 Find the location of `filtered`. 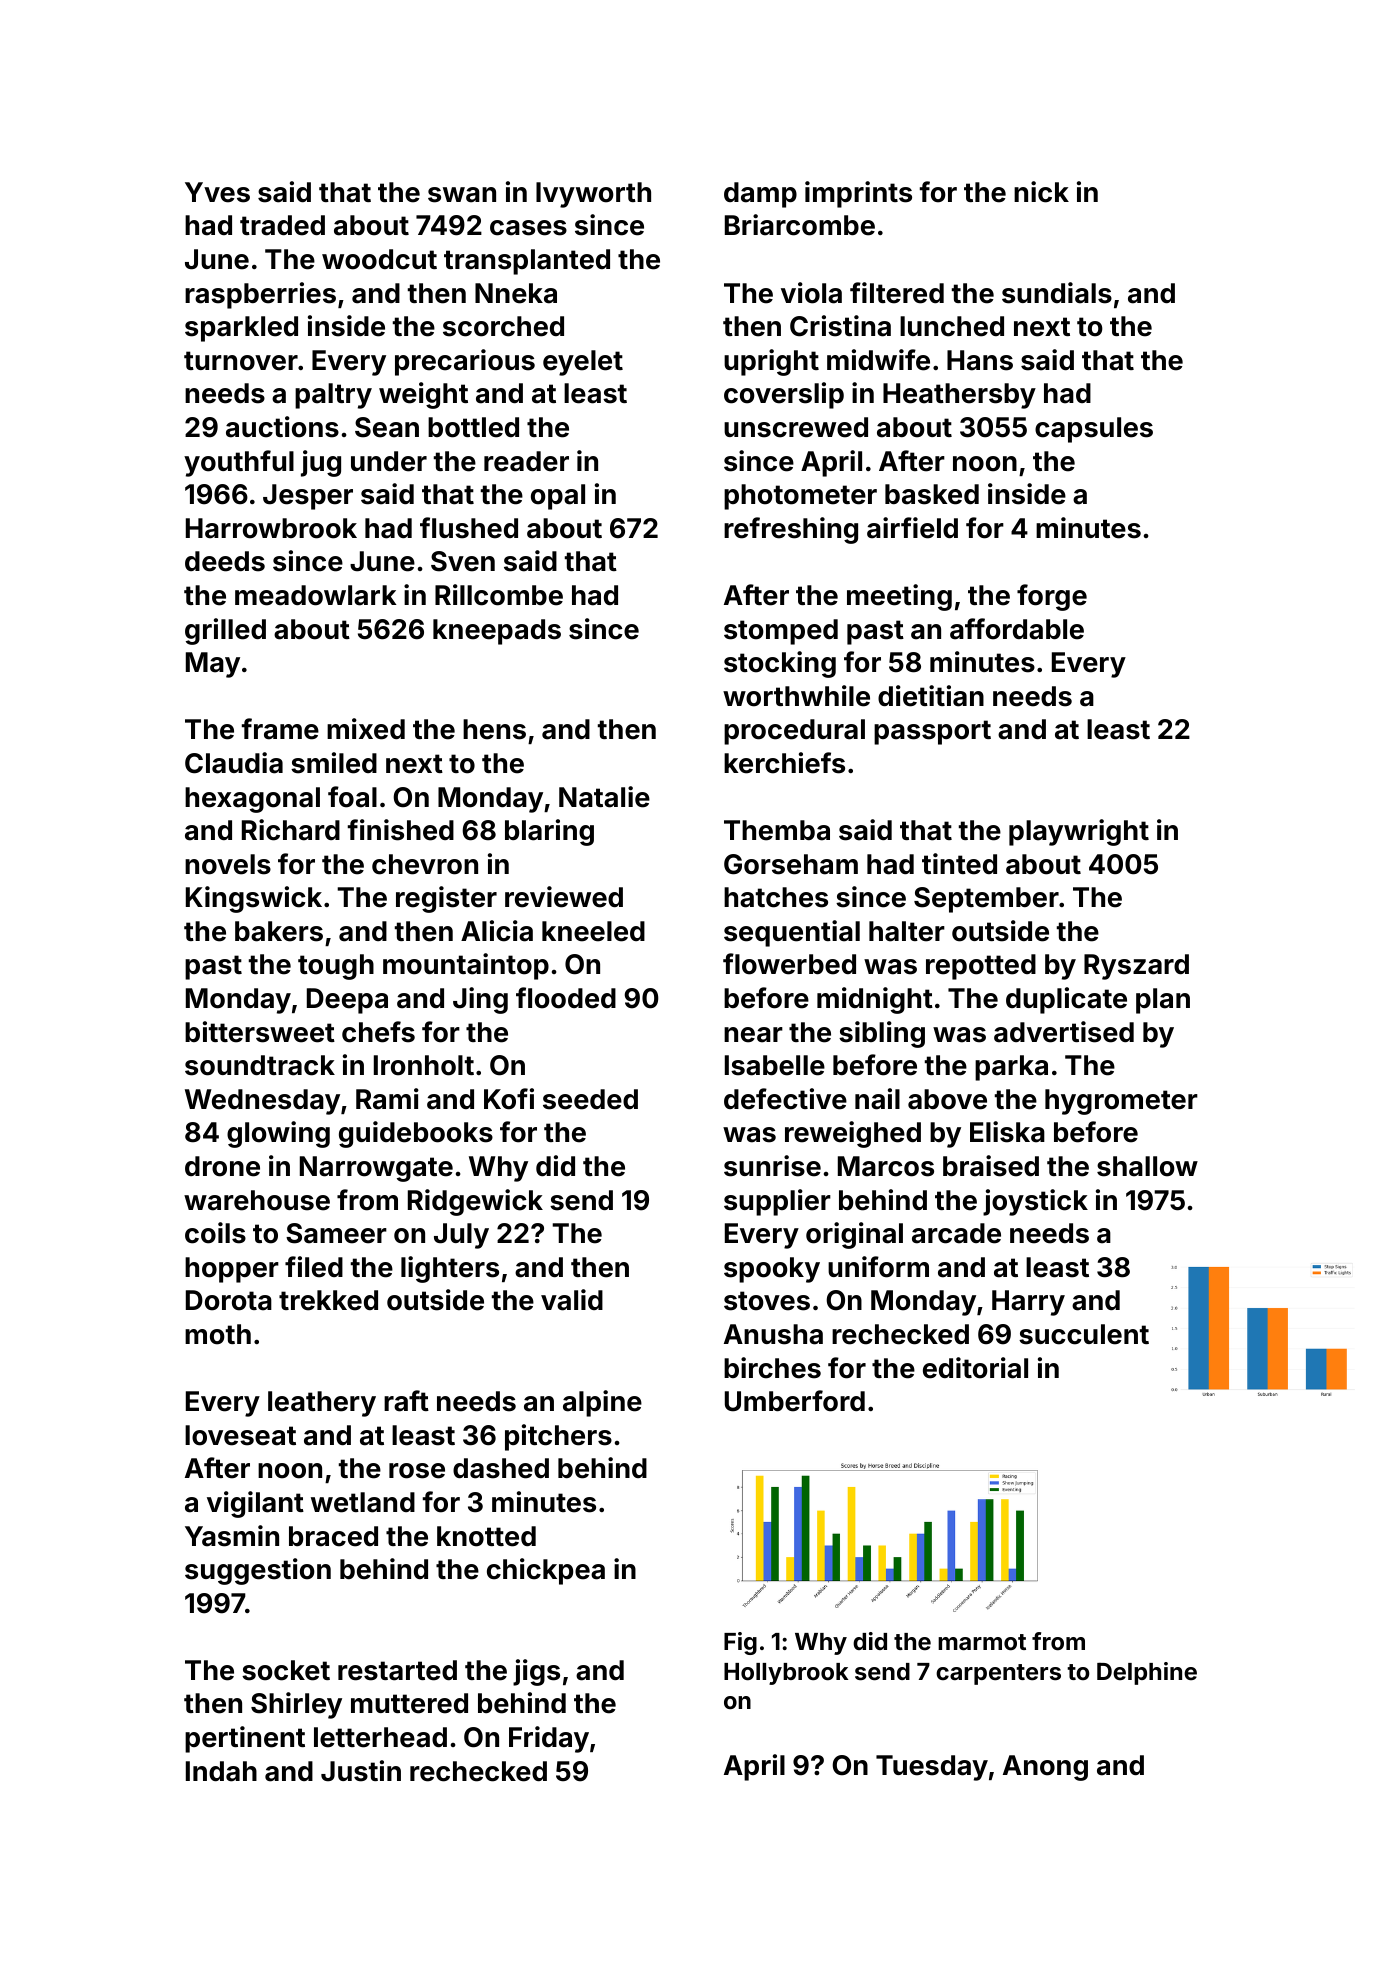

filtered is located at coordinates (897, 293).
